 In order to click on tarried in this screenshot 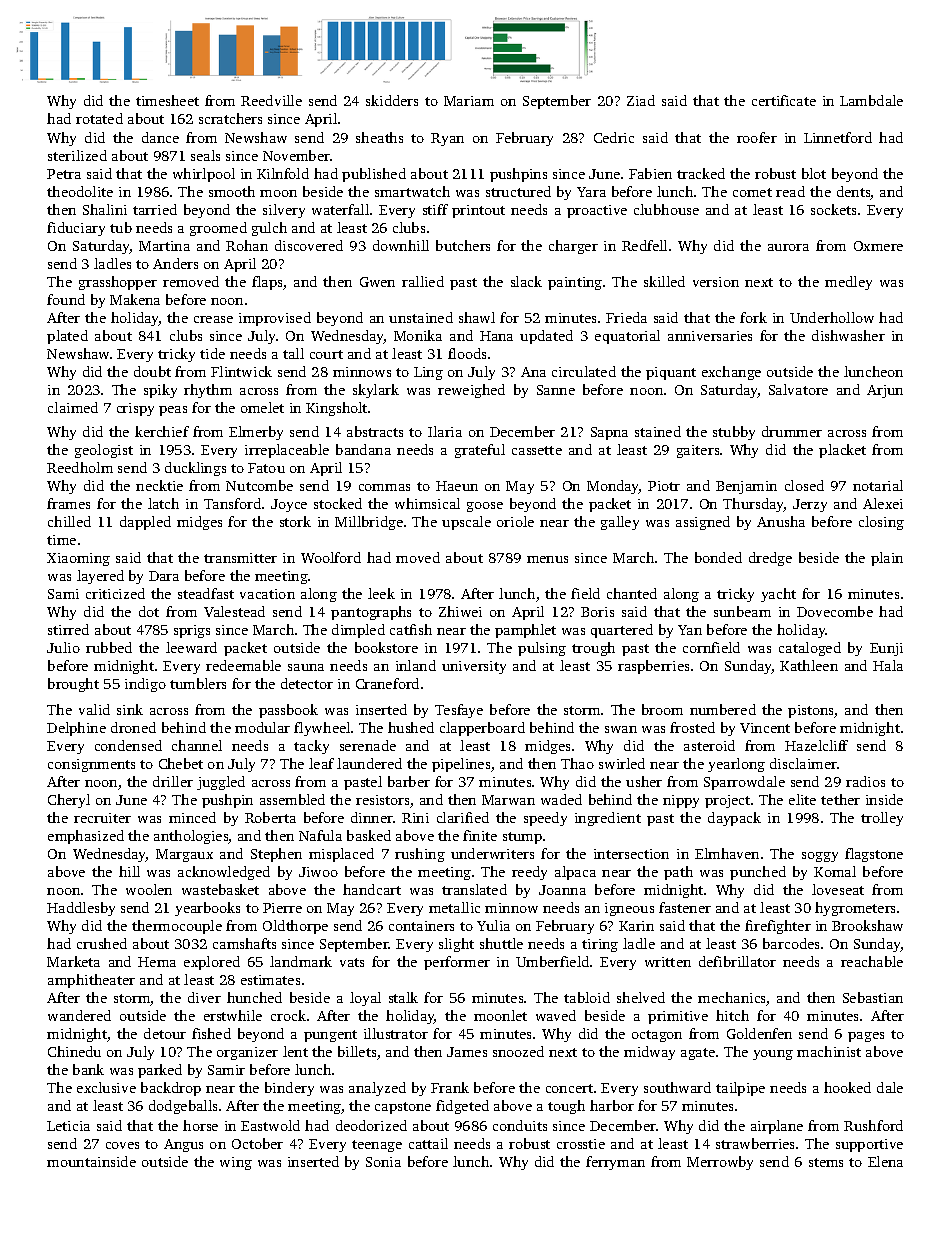, I will do `click(155, 209)`.
